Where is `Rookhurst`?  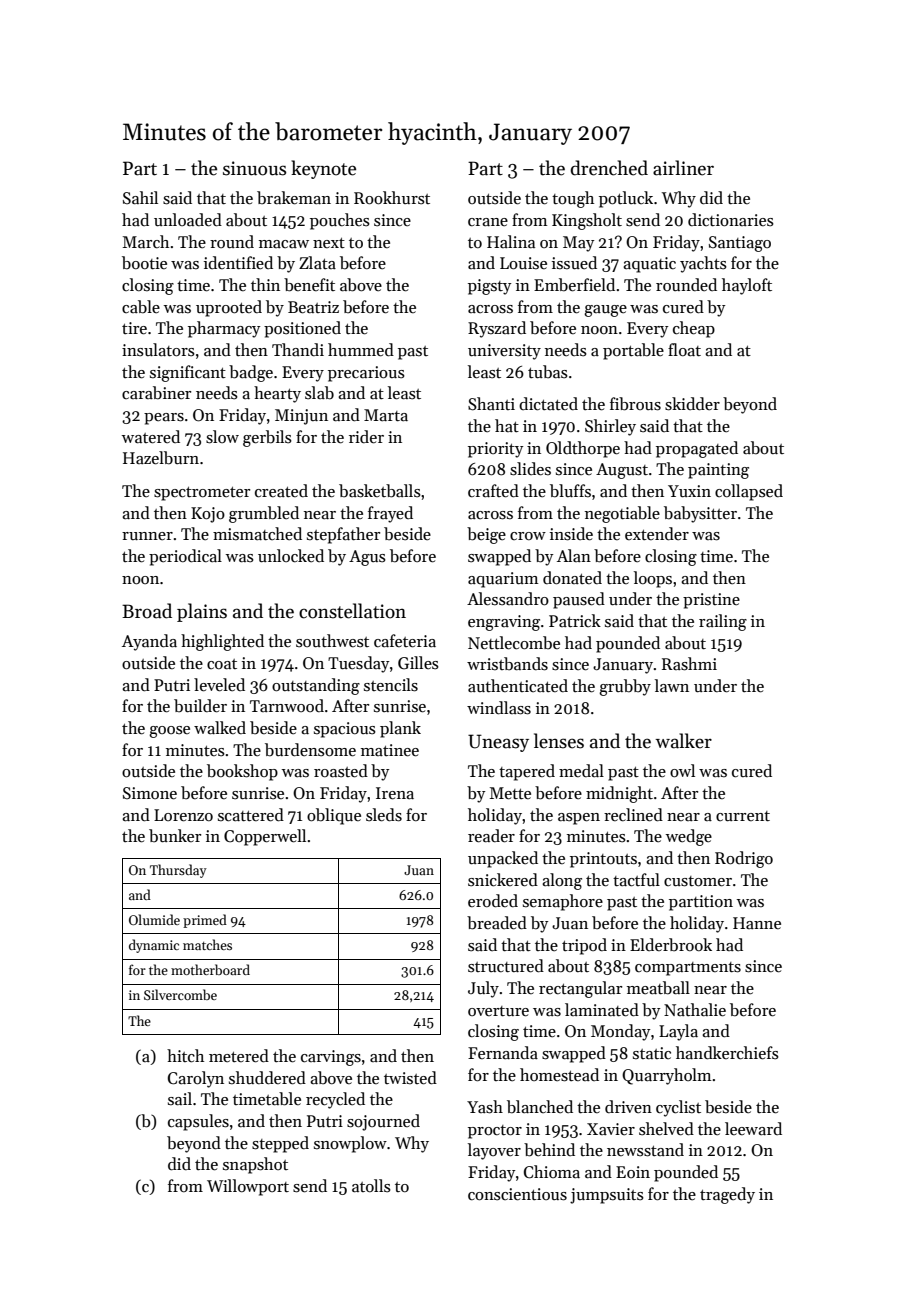
Rookhurst is located at coordinates (392, 198).
